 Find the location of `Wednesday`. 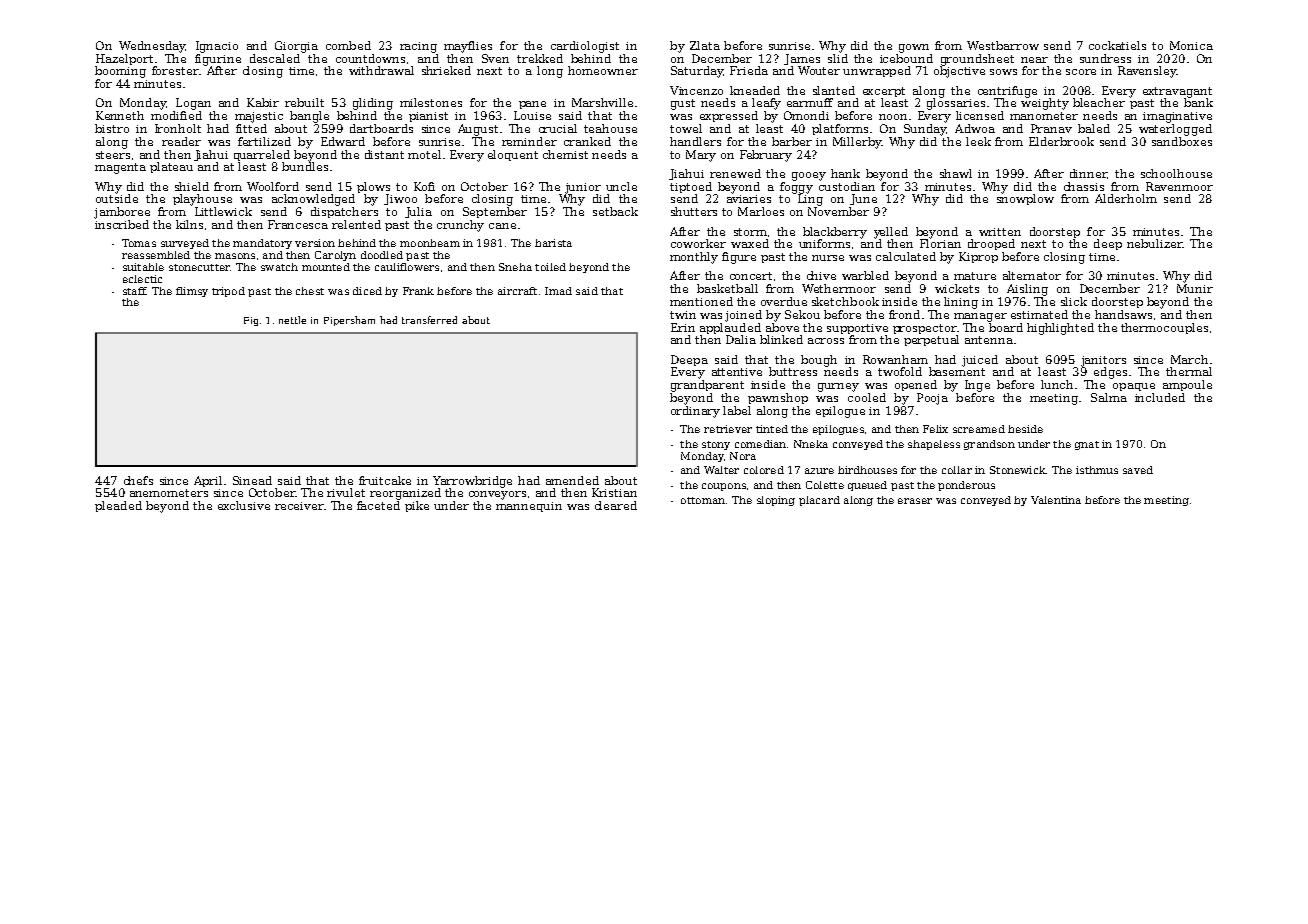

Wednesday is located at coordinates (152, 47).
